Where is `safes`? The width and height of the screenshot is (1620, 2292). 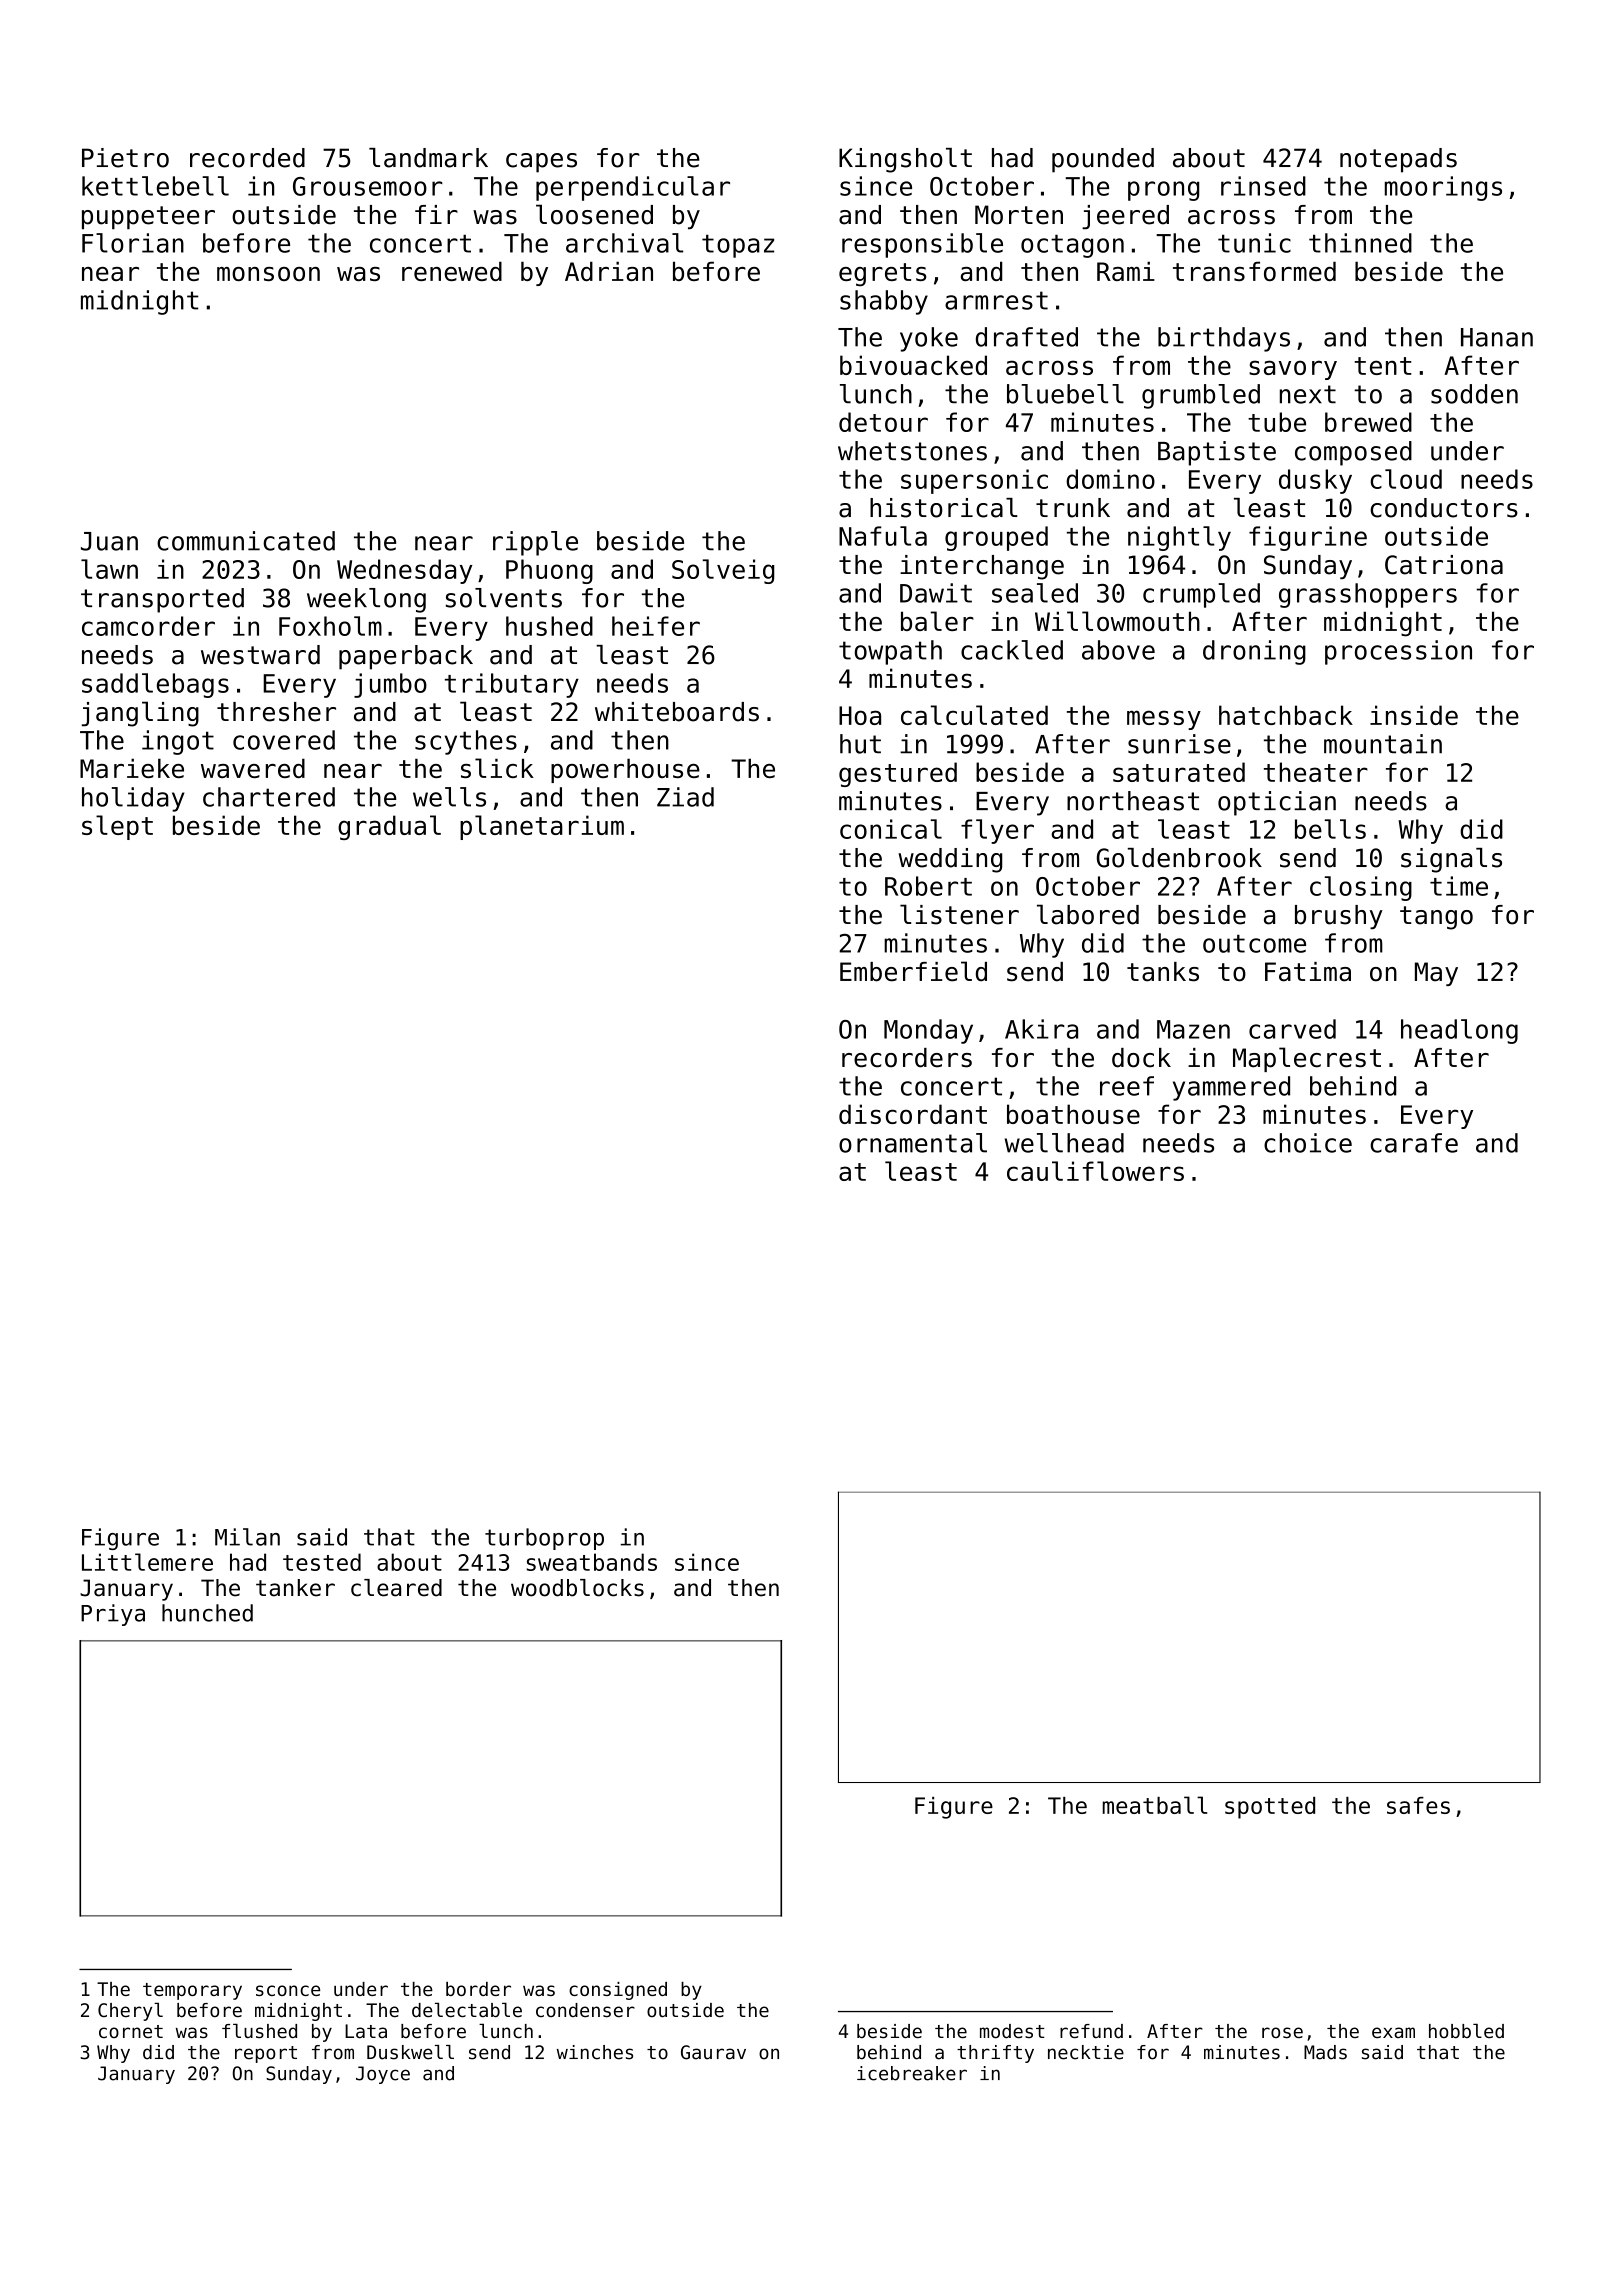 safes is located at coordinates (1418, 1805).
